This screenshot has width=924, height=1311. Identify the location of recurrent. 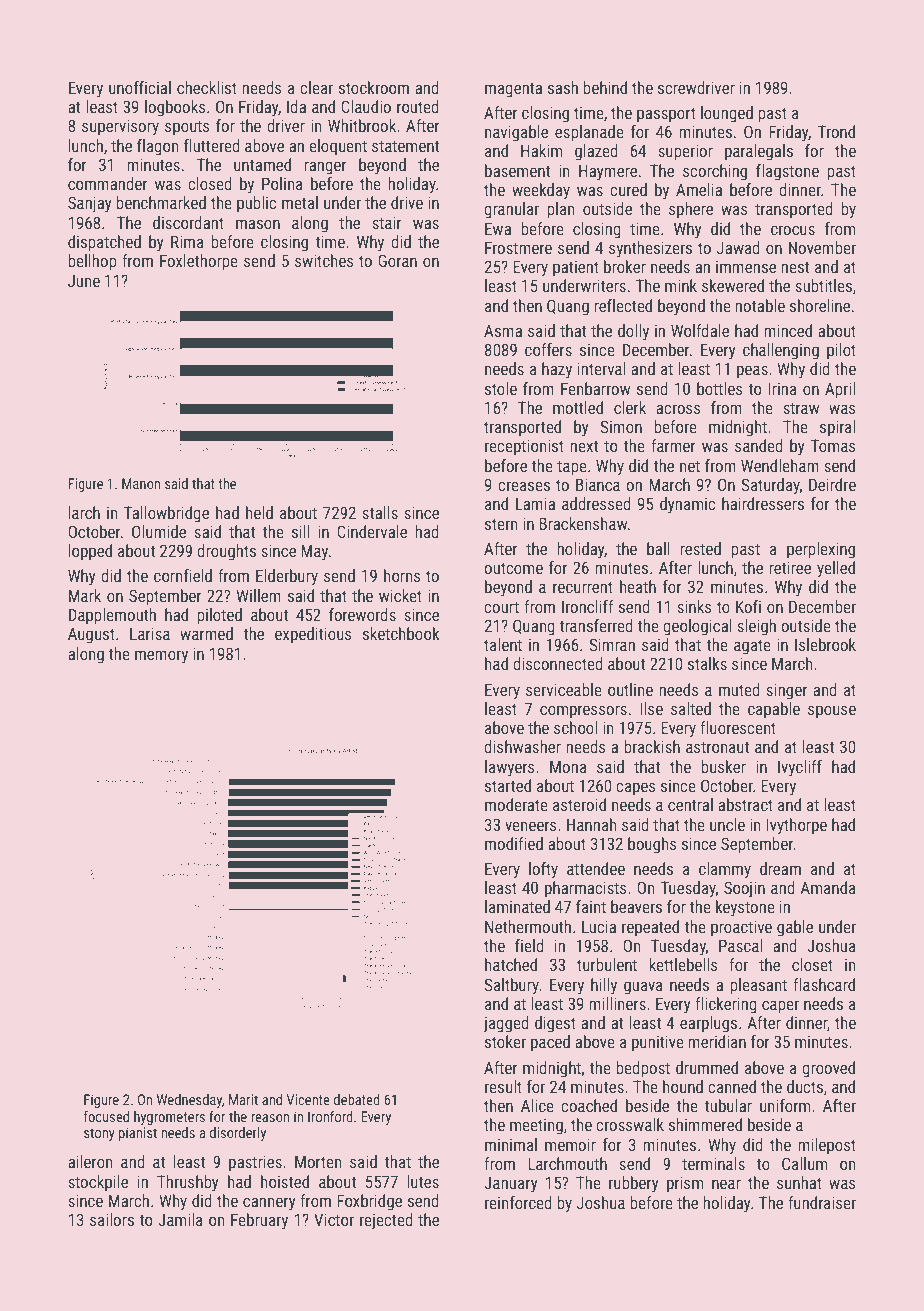
(583, 587).
